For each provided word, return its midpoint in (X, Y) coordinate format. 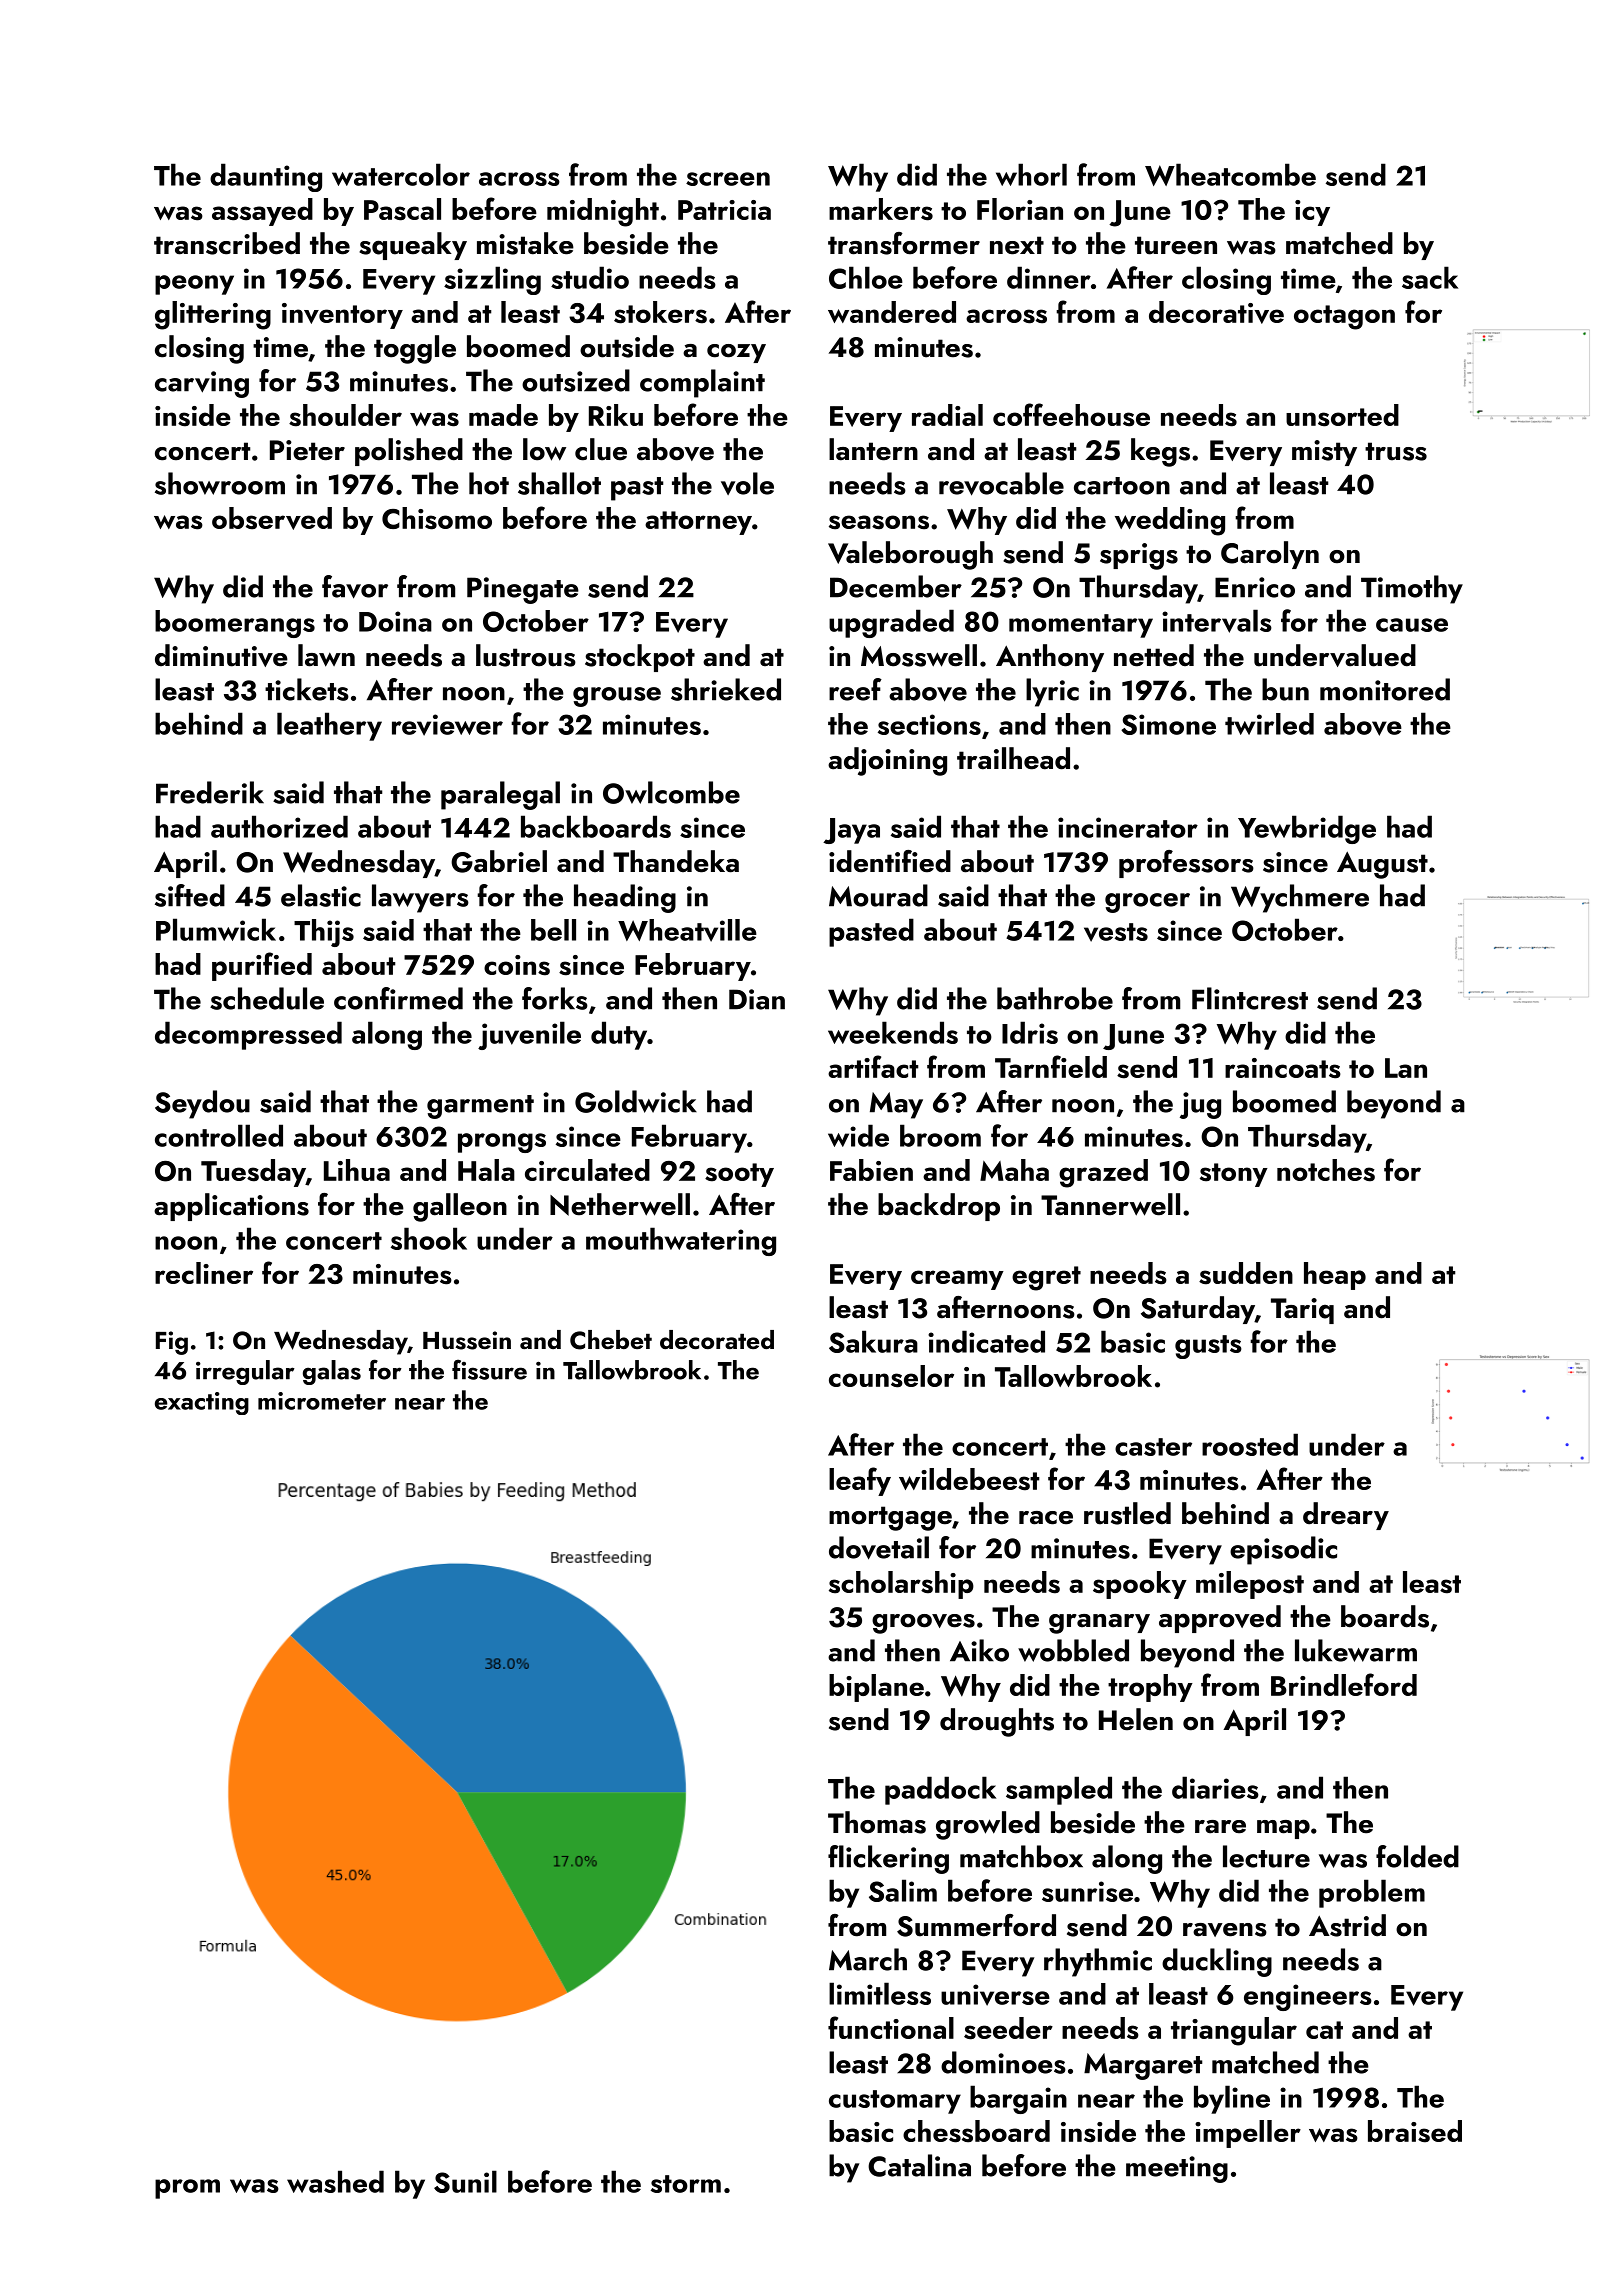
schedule (267, 998)
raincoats (1283, 1068)
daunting (266, 177)
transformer (904, 243)
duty (619, 1035)
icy (1312, 213)
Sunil (465, 2181)
